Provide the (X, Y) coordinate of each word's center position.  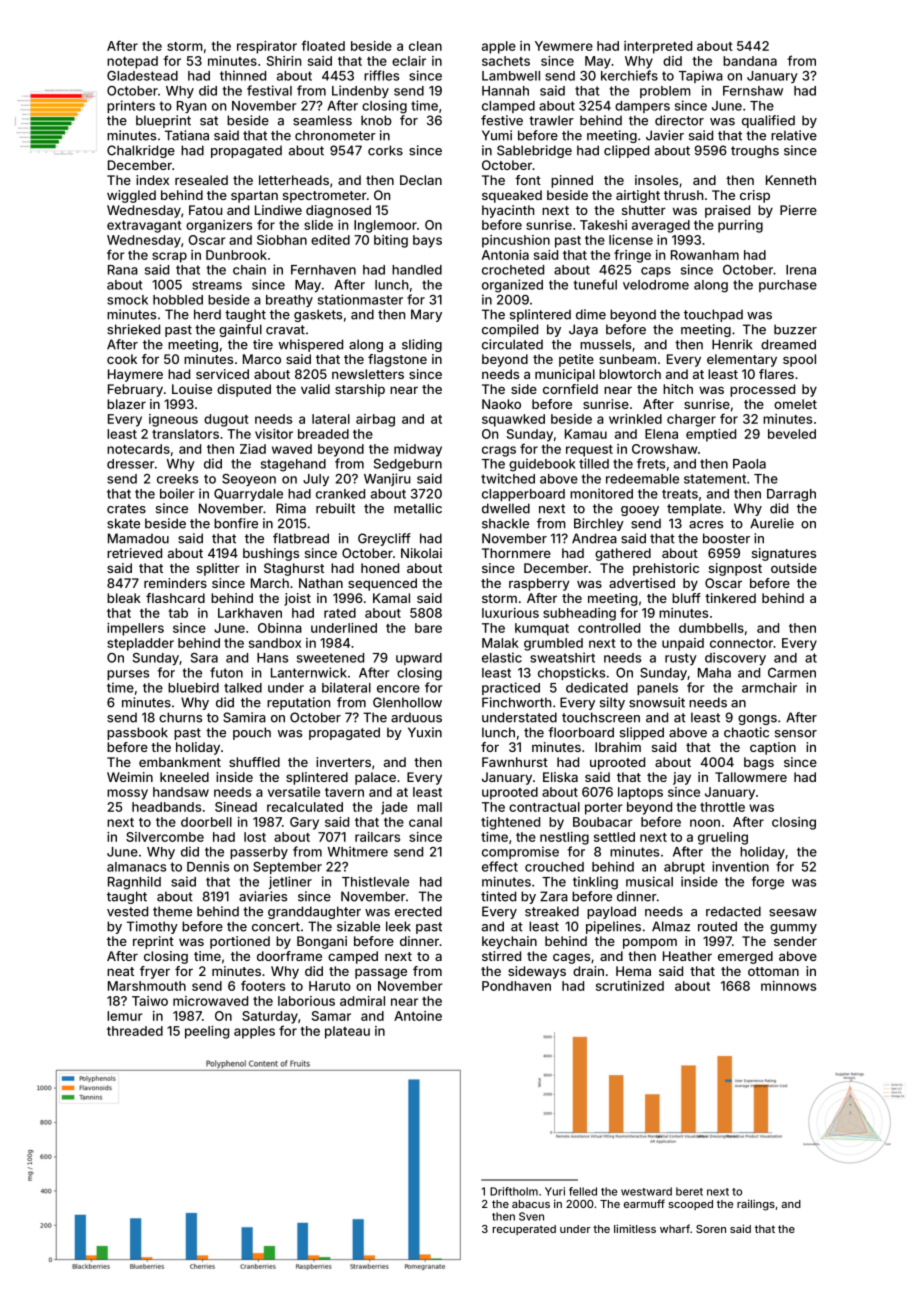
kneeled (184, 777)
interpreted (658, 47)
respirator (267, 47)
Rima (291, 508)
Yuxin (425, 732)
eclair (409, 61)
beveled (792, 434)
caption (773, 748)
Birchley (599, 524)
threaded (135, 1031)
